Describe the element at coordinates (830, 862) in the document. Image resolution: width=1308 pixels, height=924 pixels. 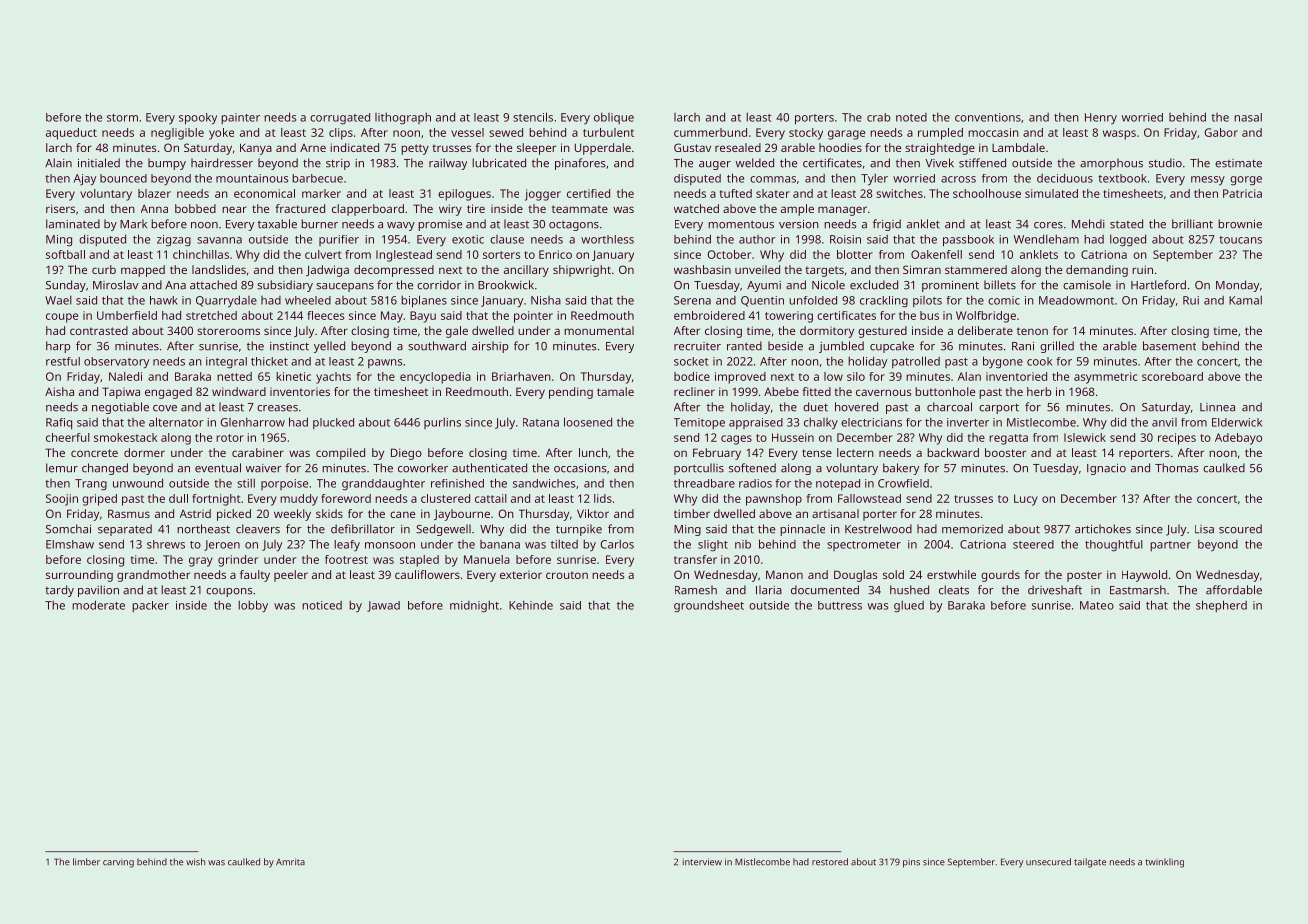
I see `restored` at that location.
